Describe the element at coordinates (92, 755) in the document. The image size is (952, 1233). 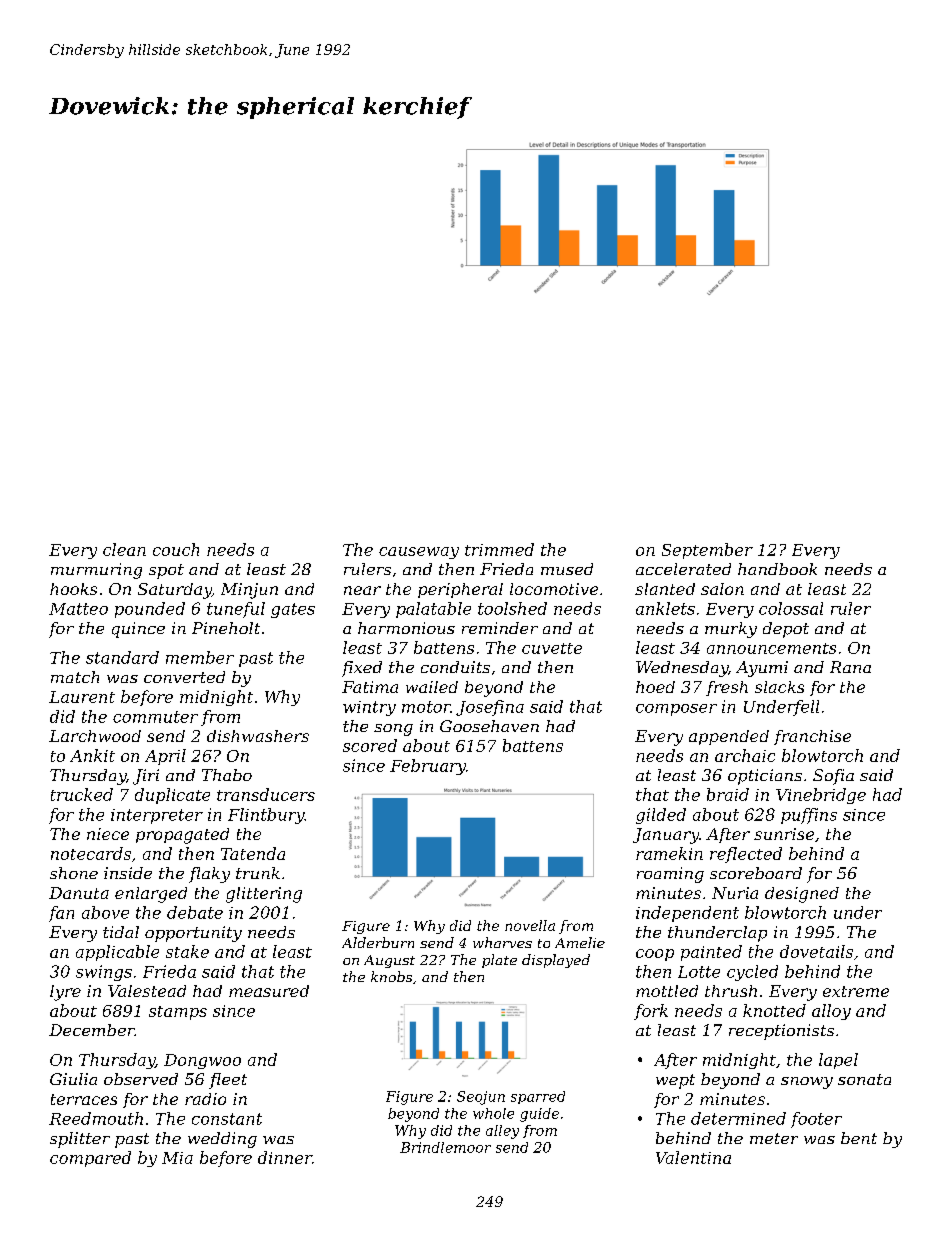
I see `Ankit` at that location.
